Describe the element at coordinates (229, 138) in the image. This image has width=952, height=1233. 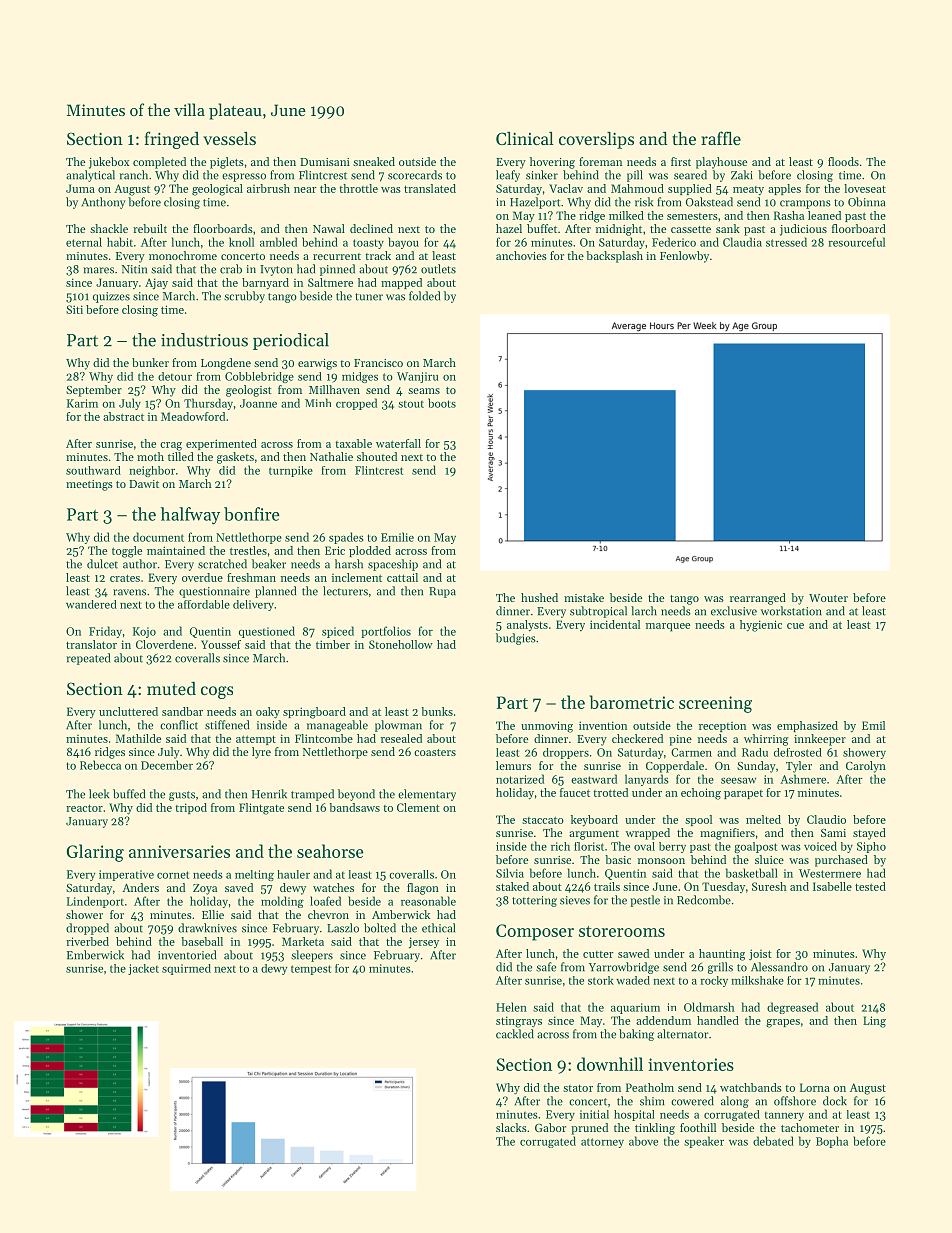
I see `vessels` at that location.
